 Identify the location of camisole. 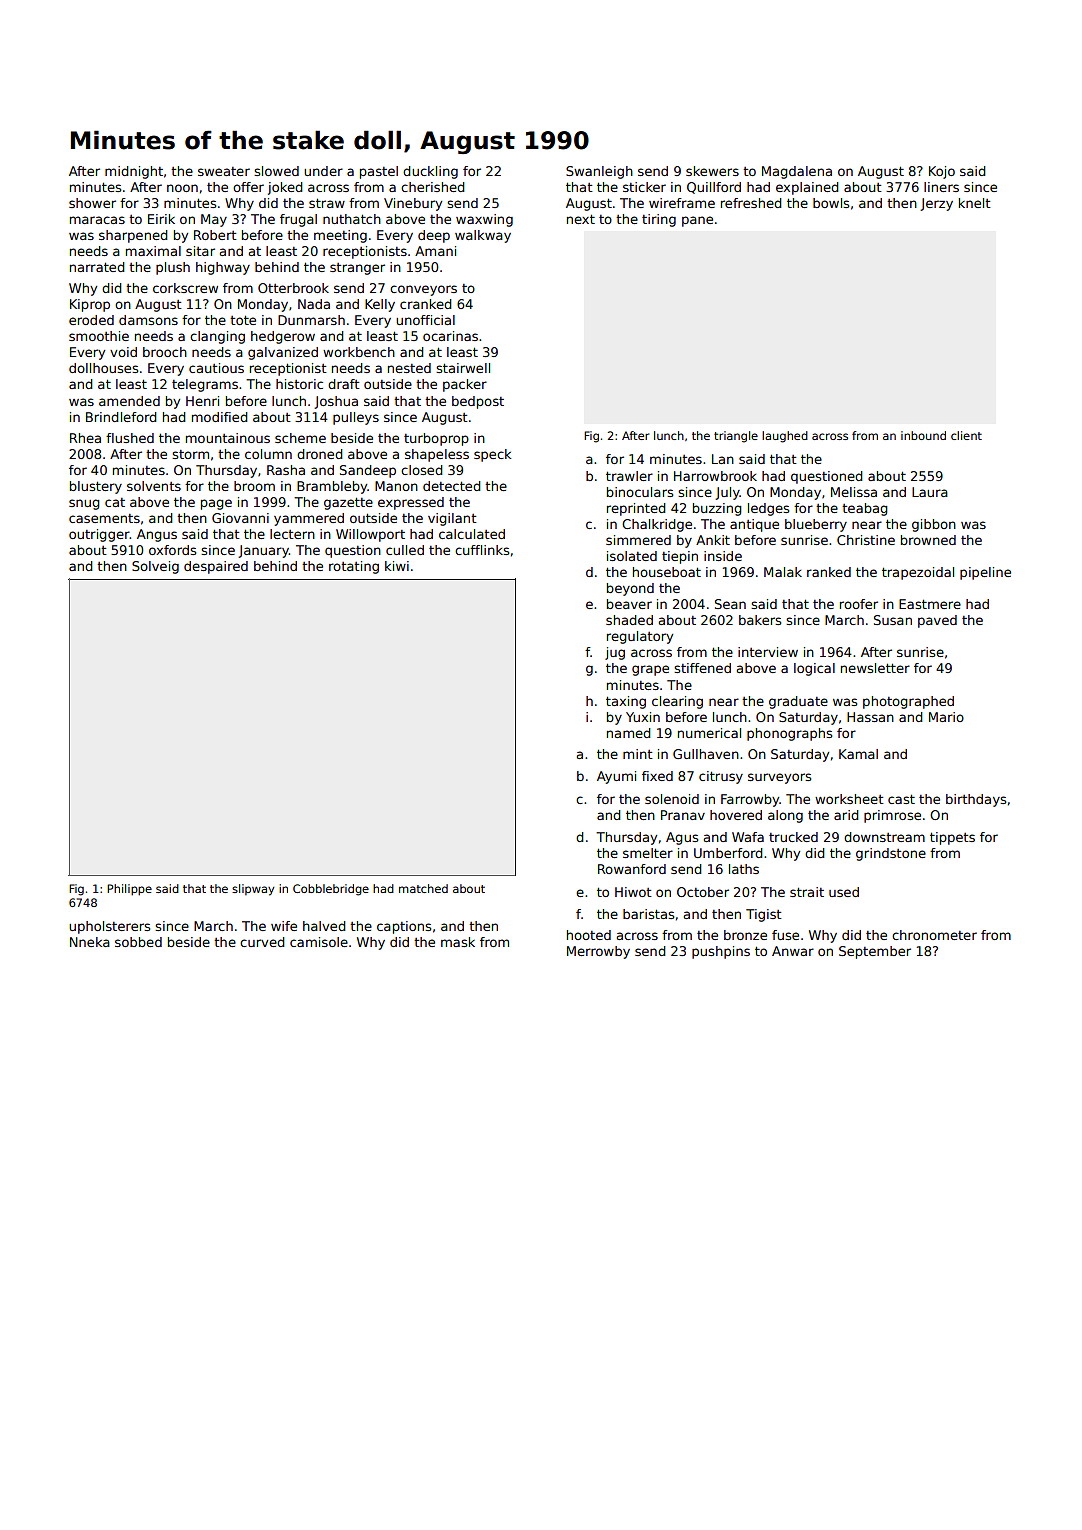
(319, 942).
